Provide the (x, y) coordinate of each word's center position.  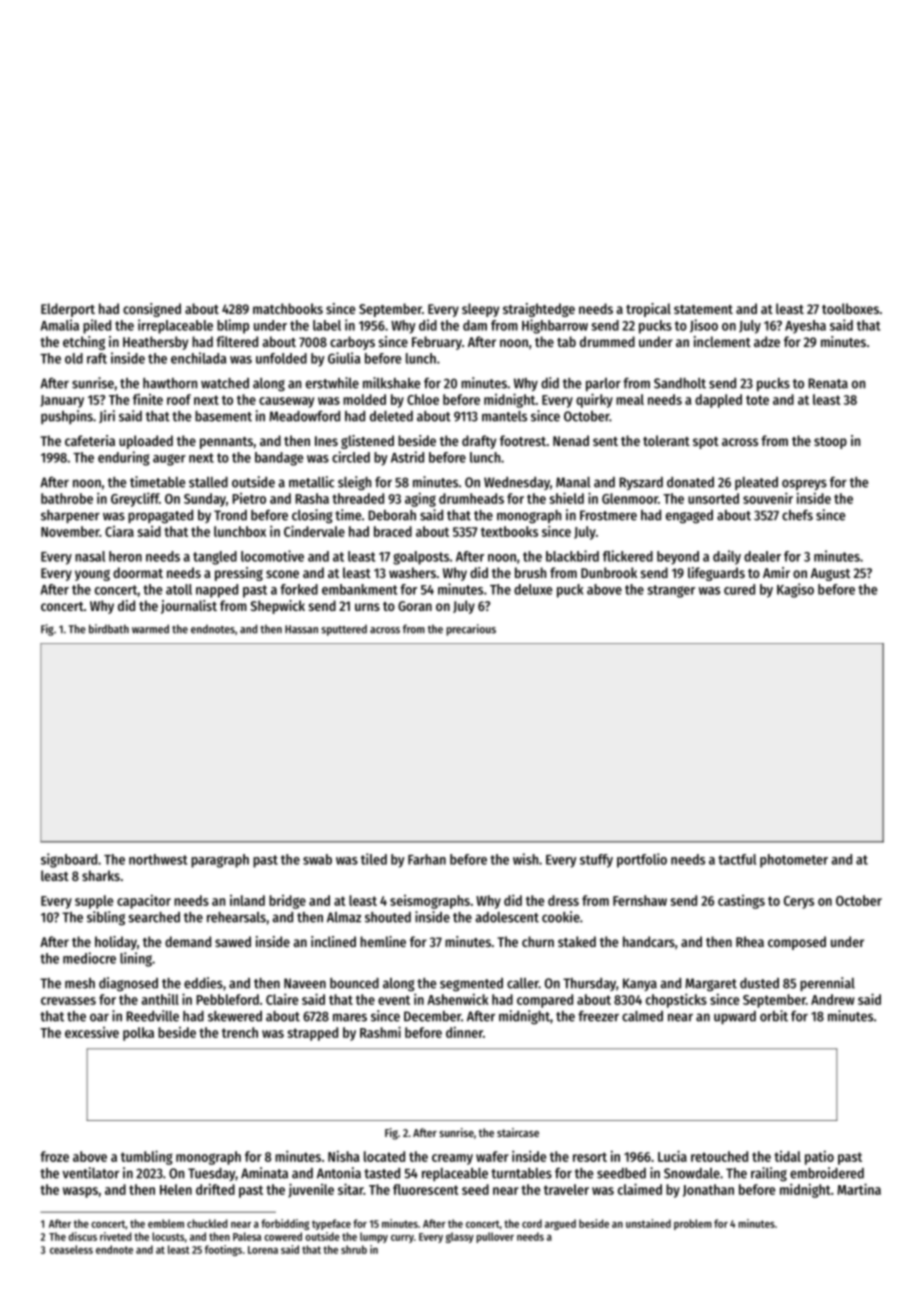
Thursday (589, 984)
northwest (158, 859)
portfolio (642, 860)
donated (690, 482)
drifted (215, 1189)
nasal (90, 556)
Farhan (427, 859)
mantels (504, 416)
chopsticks (676, 1000)
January (62, 401)
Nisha (343, 1156)
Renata (828, 383)
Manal (573, 482)
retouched (719, 1156)
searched (154, 917)
